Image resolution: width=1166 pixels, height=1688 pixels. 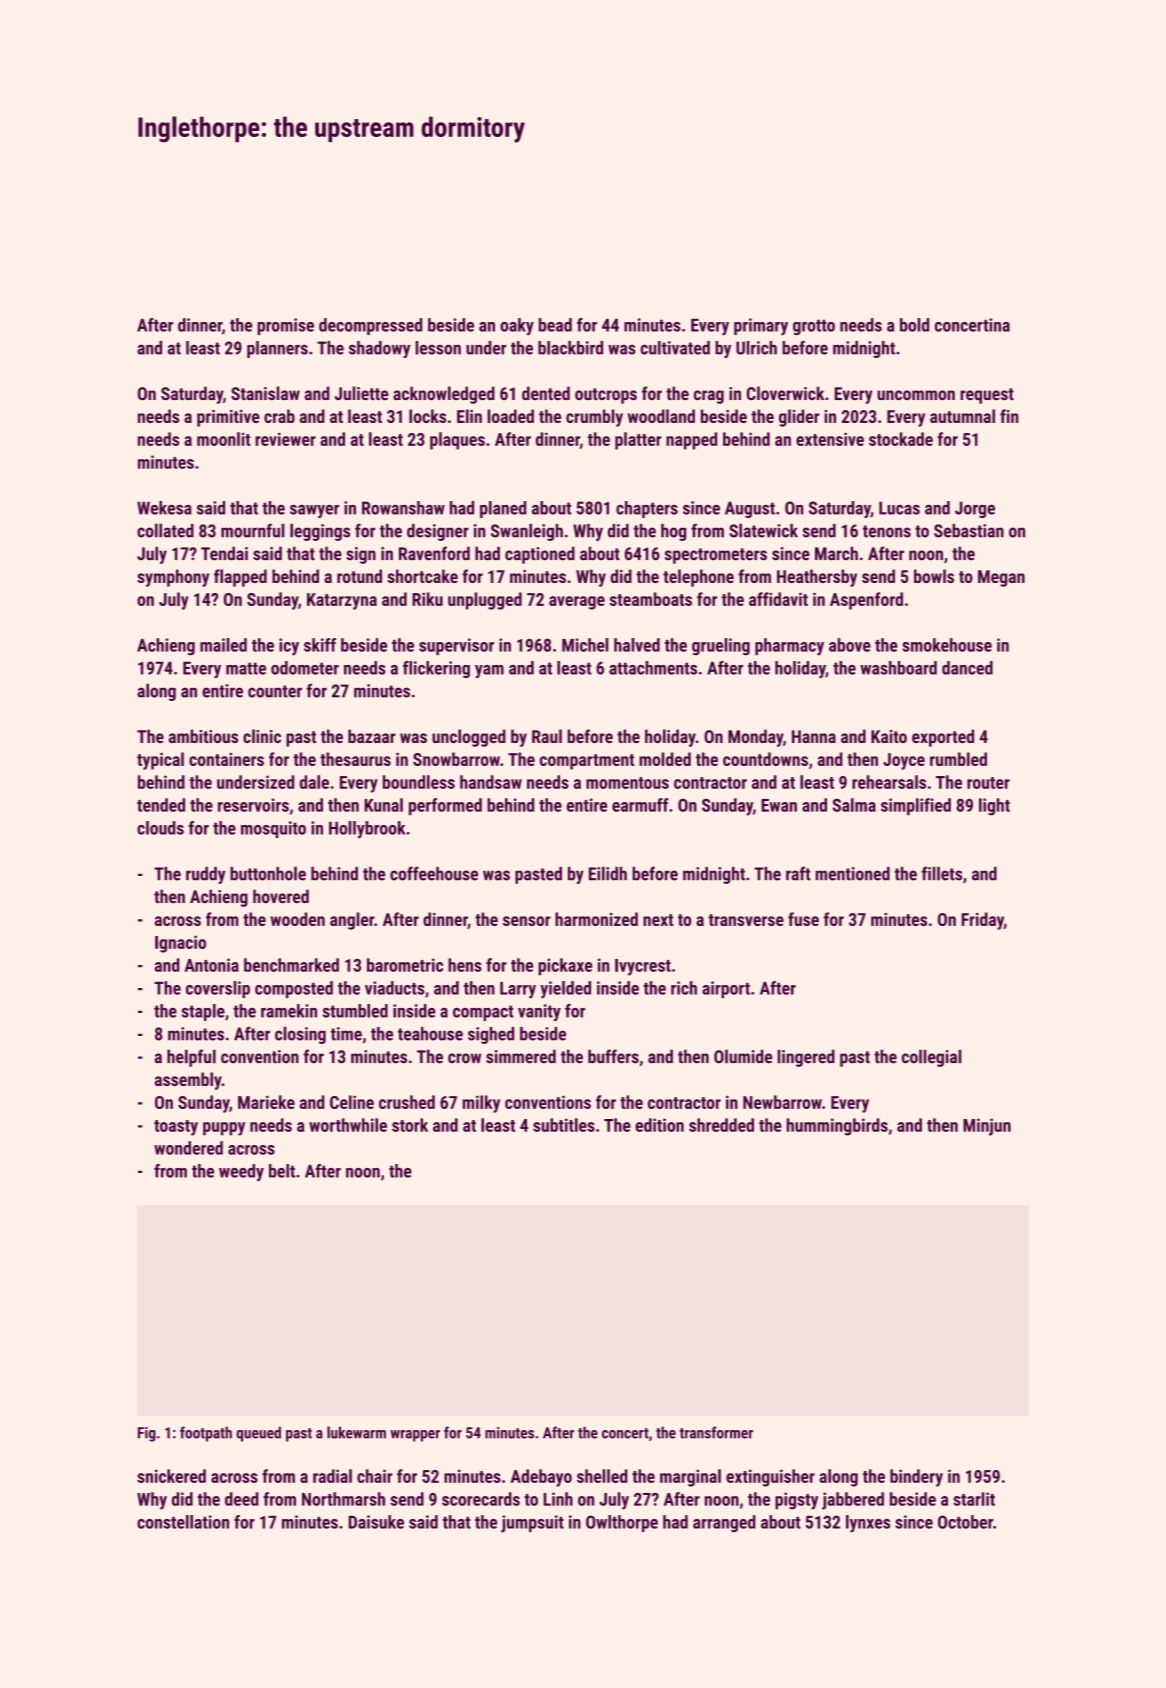 I want to click on primitive, so click(x=228, y=418).
